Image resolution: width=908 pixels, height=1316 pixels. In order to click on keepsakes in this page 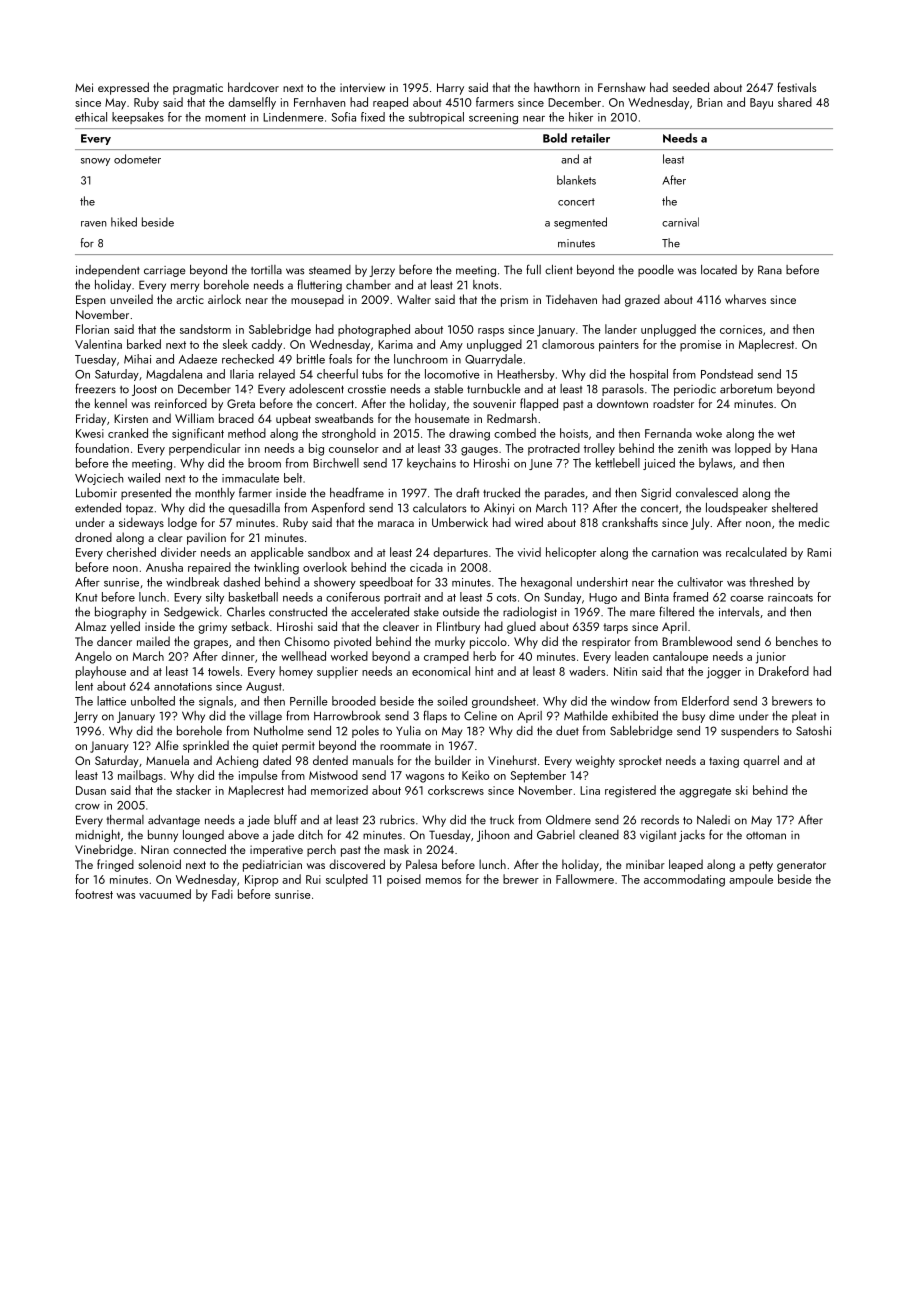, I will do `click(138, 118)`.
